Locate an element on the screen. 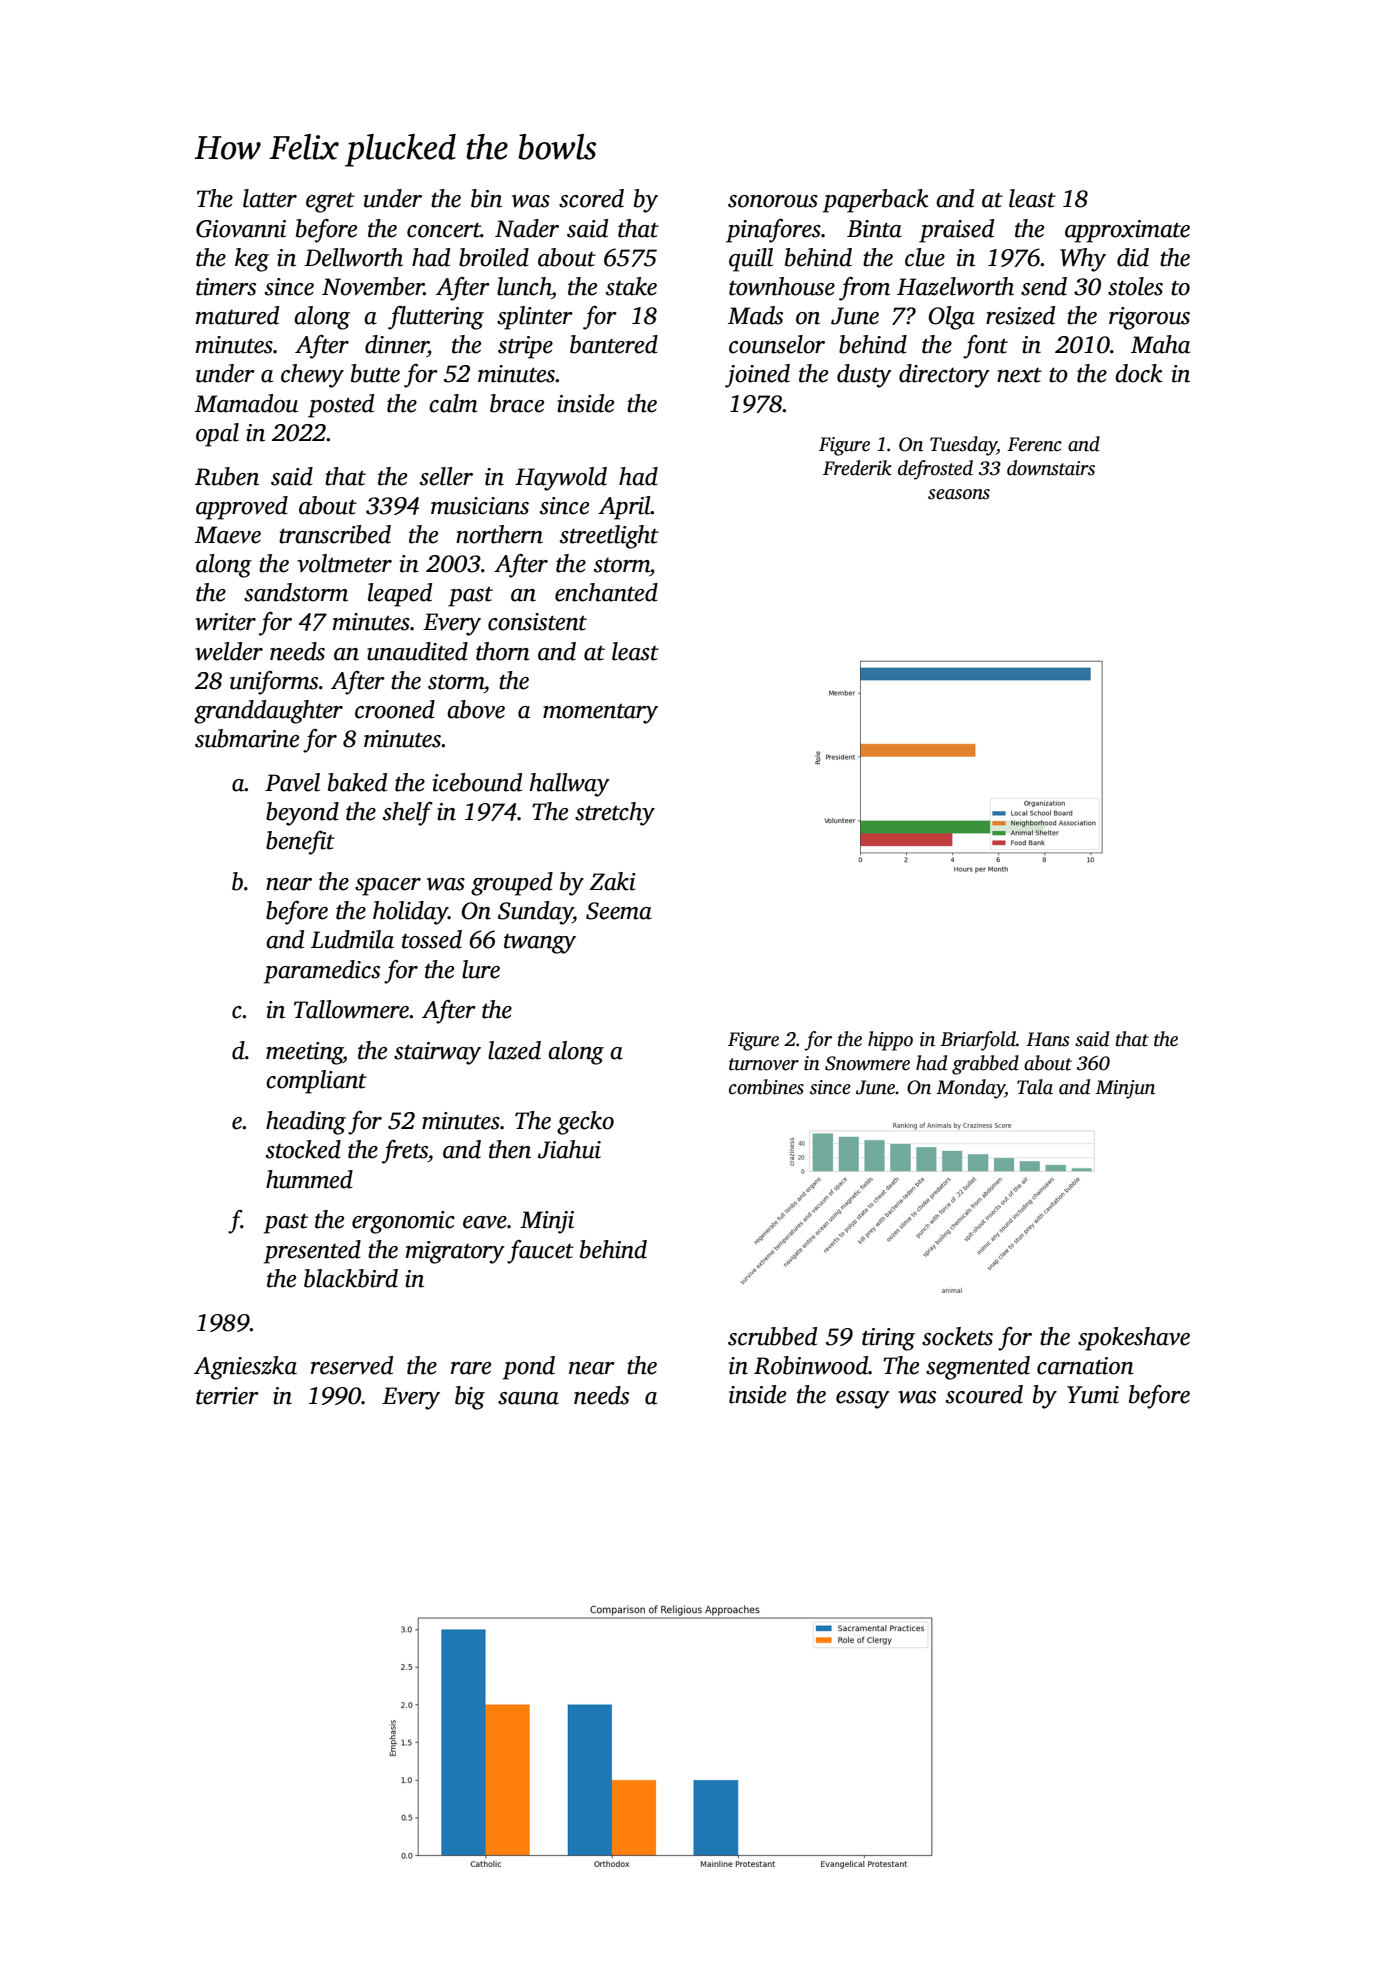 This screenshot has height=1969, width=1386. seasons is located at coordinates (959, 494).
